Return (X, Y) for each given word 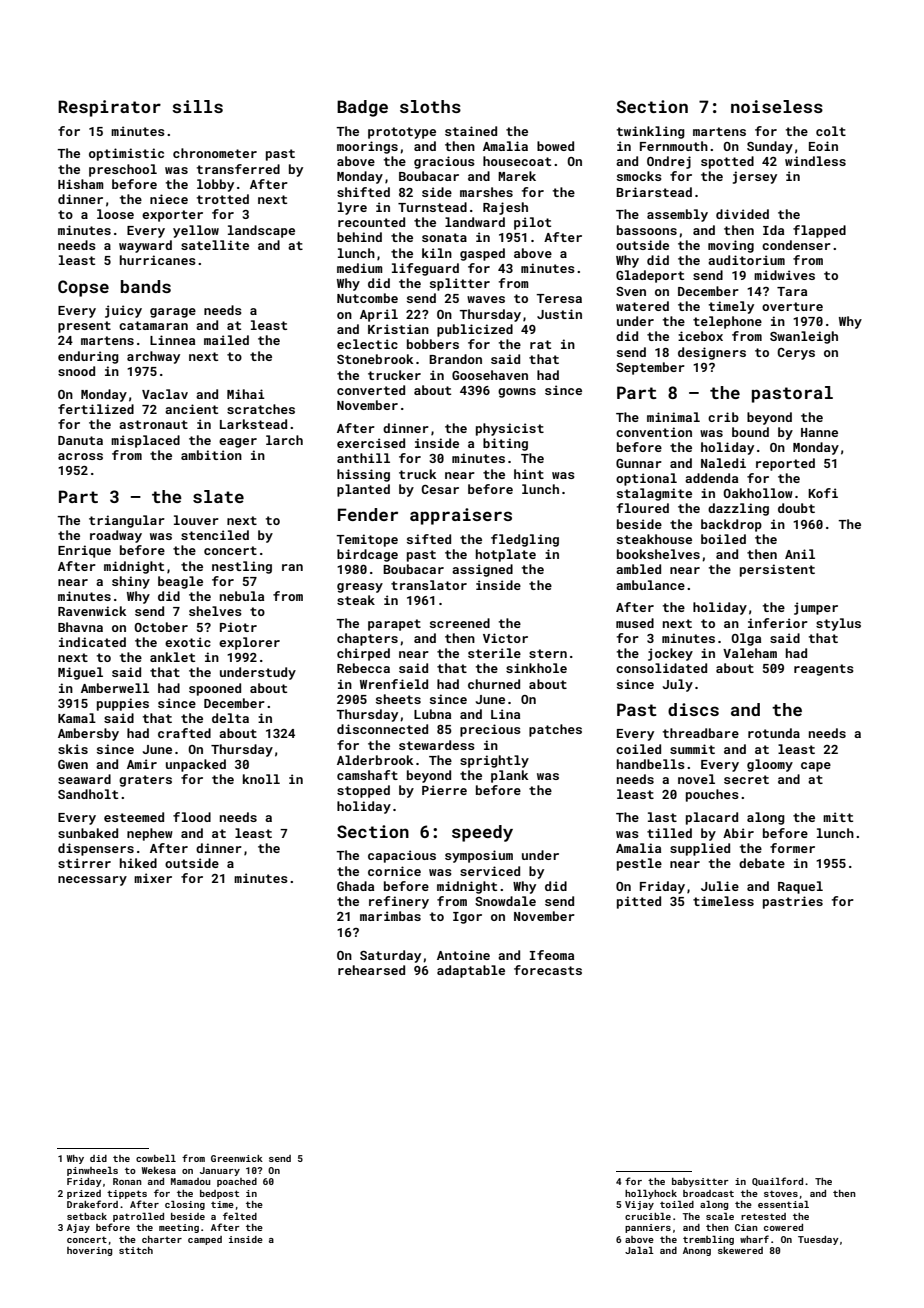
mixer (153, 878)
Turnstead (432, 207)
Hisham (81, 184)
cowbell (156, 1158)
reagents (824, 670)
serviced (490, 871)
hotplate (506, 555)
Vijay (639, 1205)
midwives (784, 275)
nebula (242, 596)
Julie (720, 886)
